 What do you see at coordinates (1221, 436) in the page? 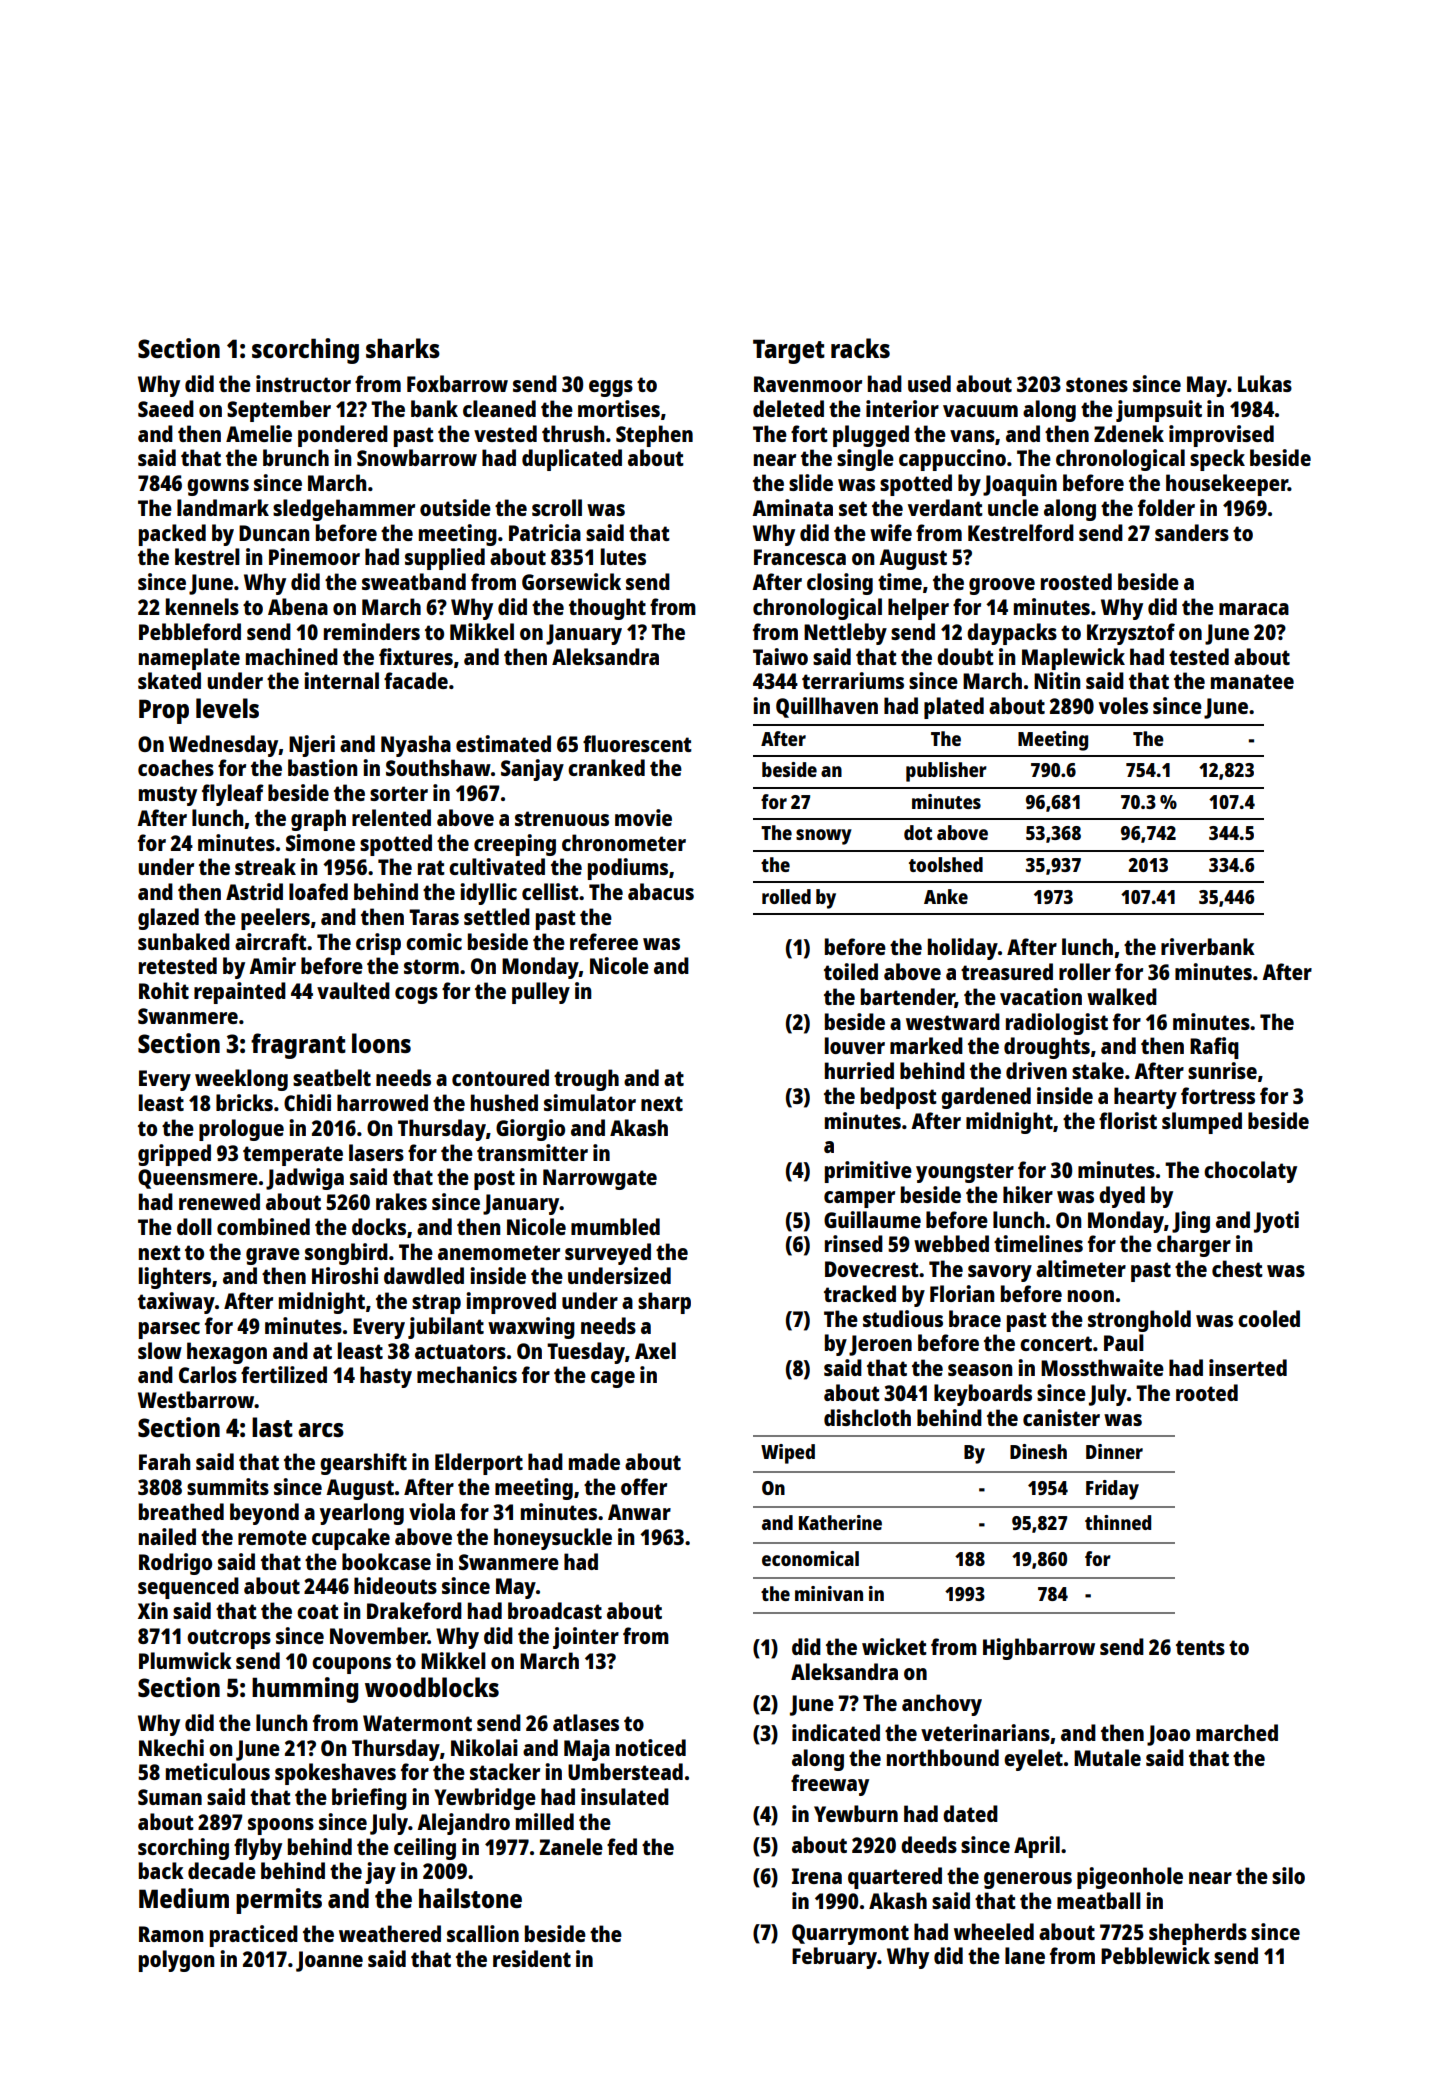
I see `improvised` at bounding box center [1221, 436].
